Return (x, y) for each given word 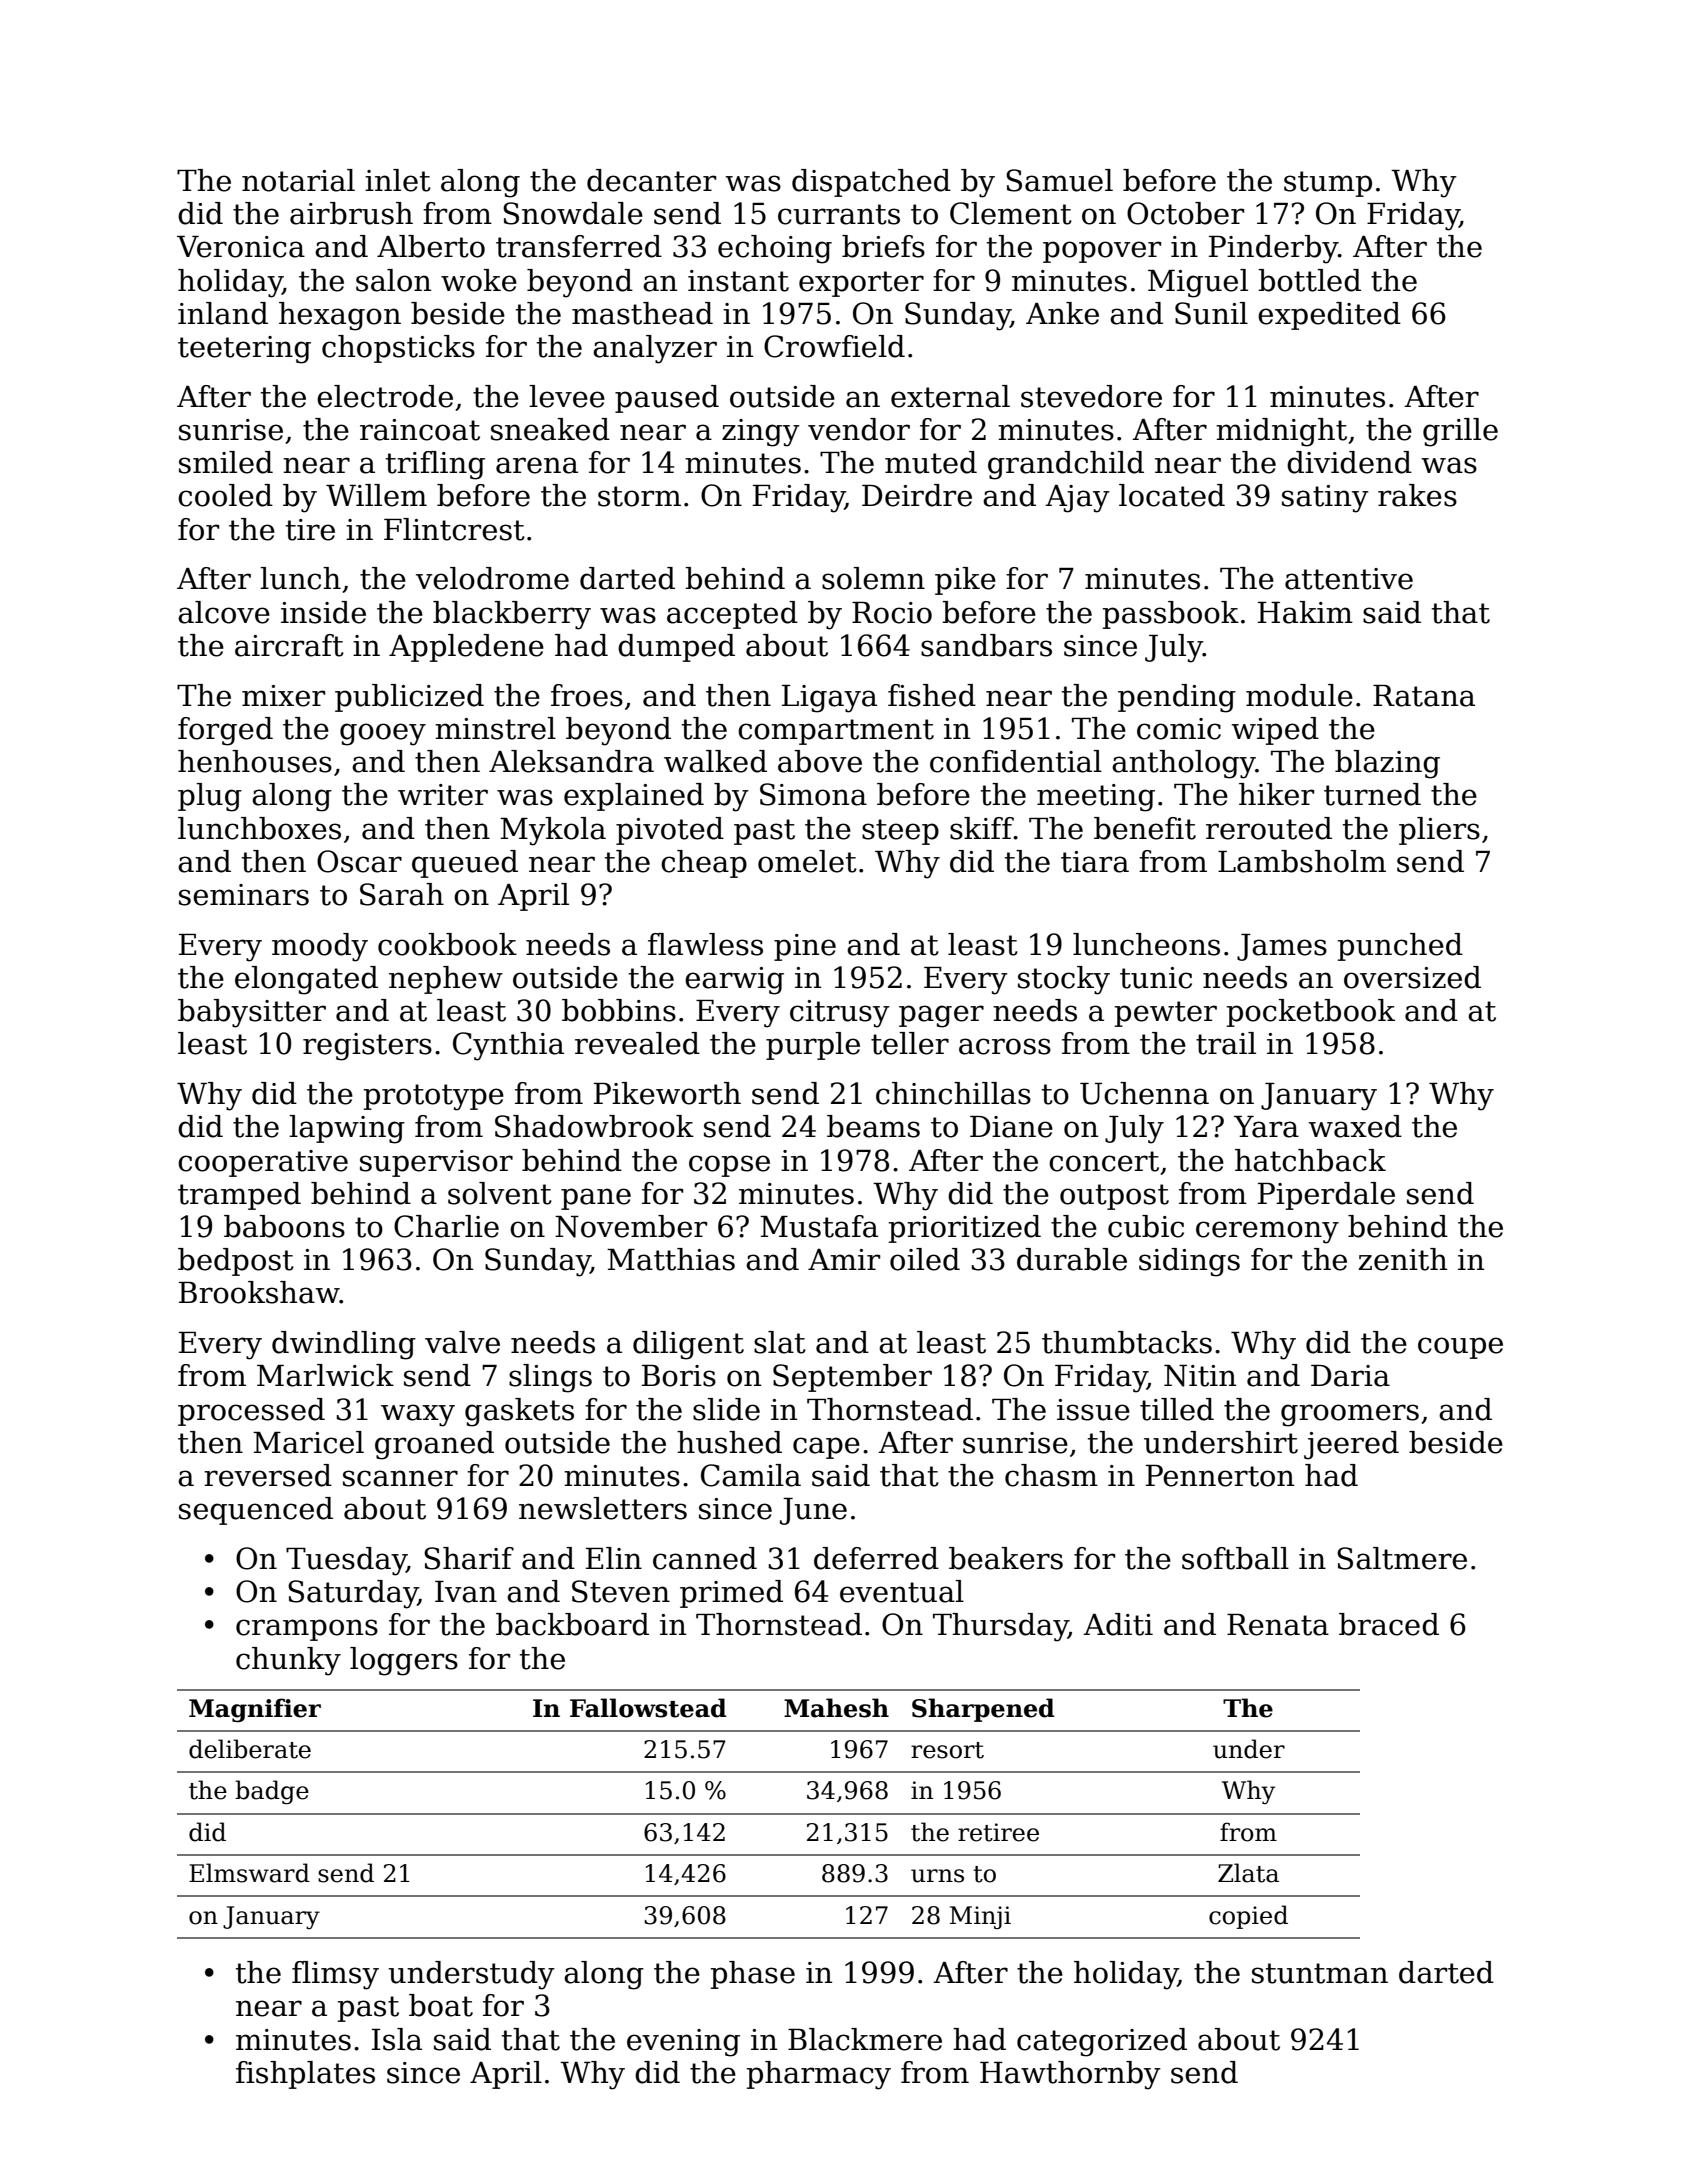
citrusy (840, 1014)
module (1299, 695)
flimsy (335, 1975)
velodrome (492, 578)
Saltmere (1402, 1558)
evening (683, 2043)
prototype (434, 1097)
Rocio (892, 613)
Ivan (466, 1592)
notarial (298, 180)
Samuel (1059, 180)
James (1282, 947)
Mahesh (836, 1708)
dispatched (871, 183)
